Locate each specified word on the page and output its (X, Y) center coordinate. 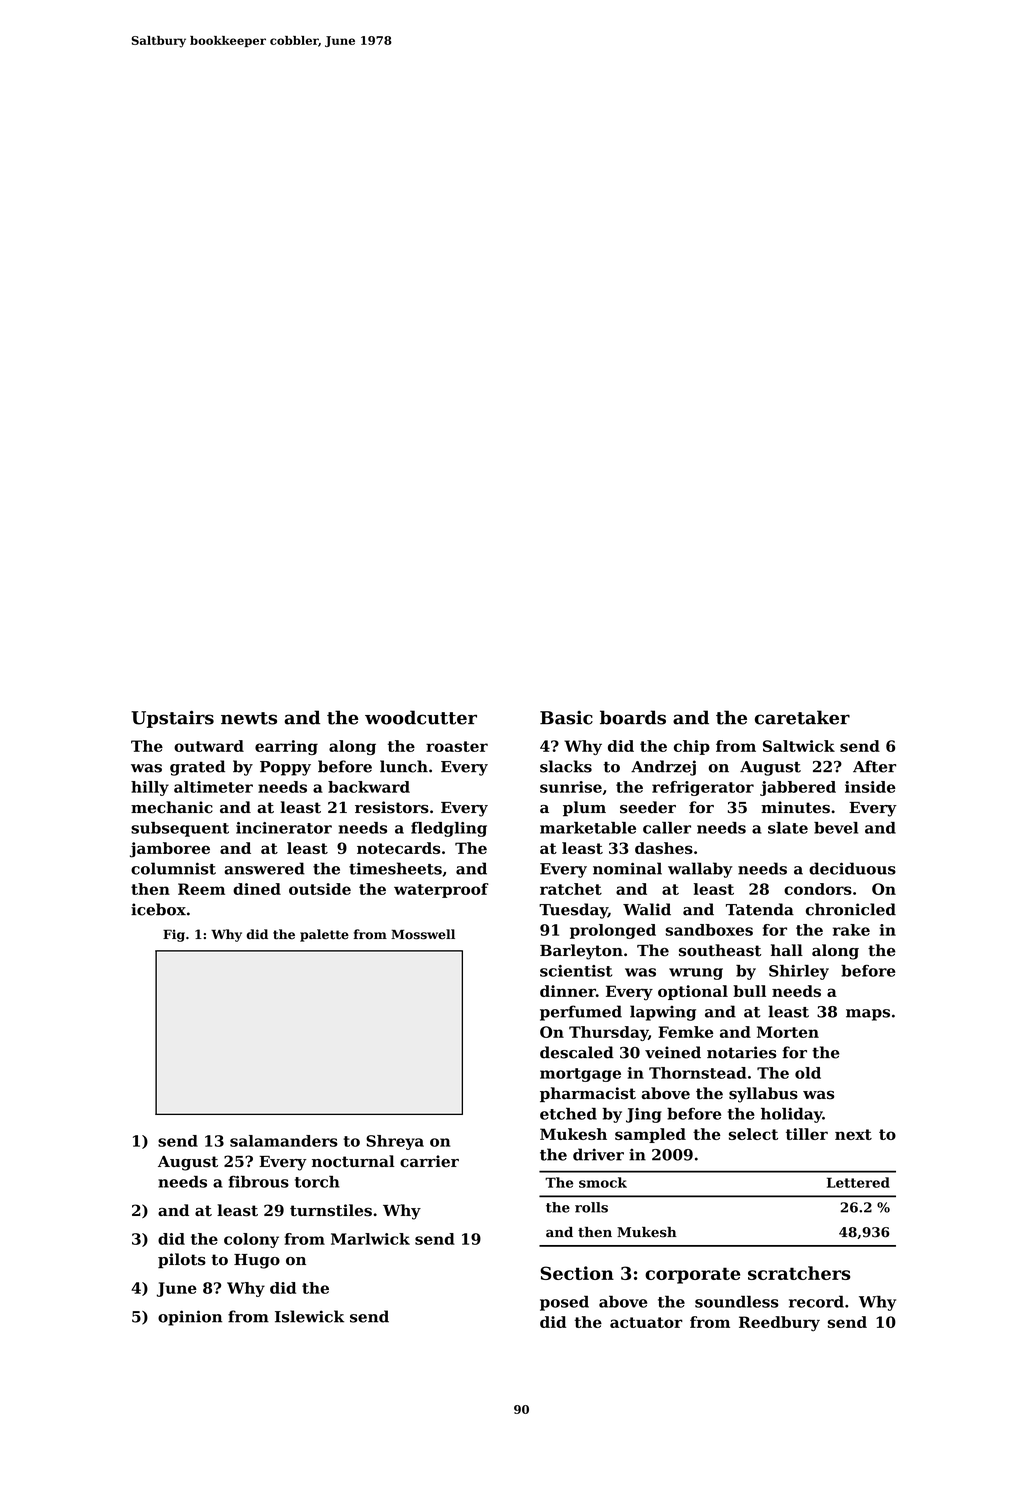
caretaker (802, 717)
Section (577, 1273)
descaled (577, 1052)
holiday (791, 1115)
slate (788, 828)
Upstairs (172, 719)
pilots (182, 1261)
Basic (566, 718)
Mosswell (423, 934)
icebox (158, 909)
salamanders (284, 1141)
